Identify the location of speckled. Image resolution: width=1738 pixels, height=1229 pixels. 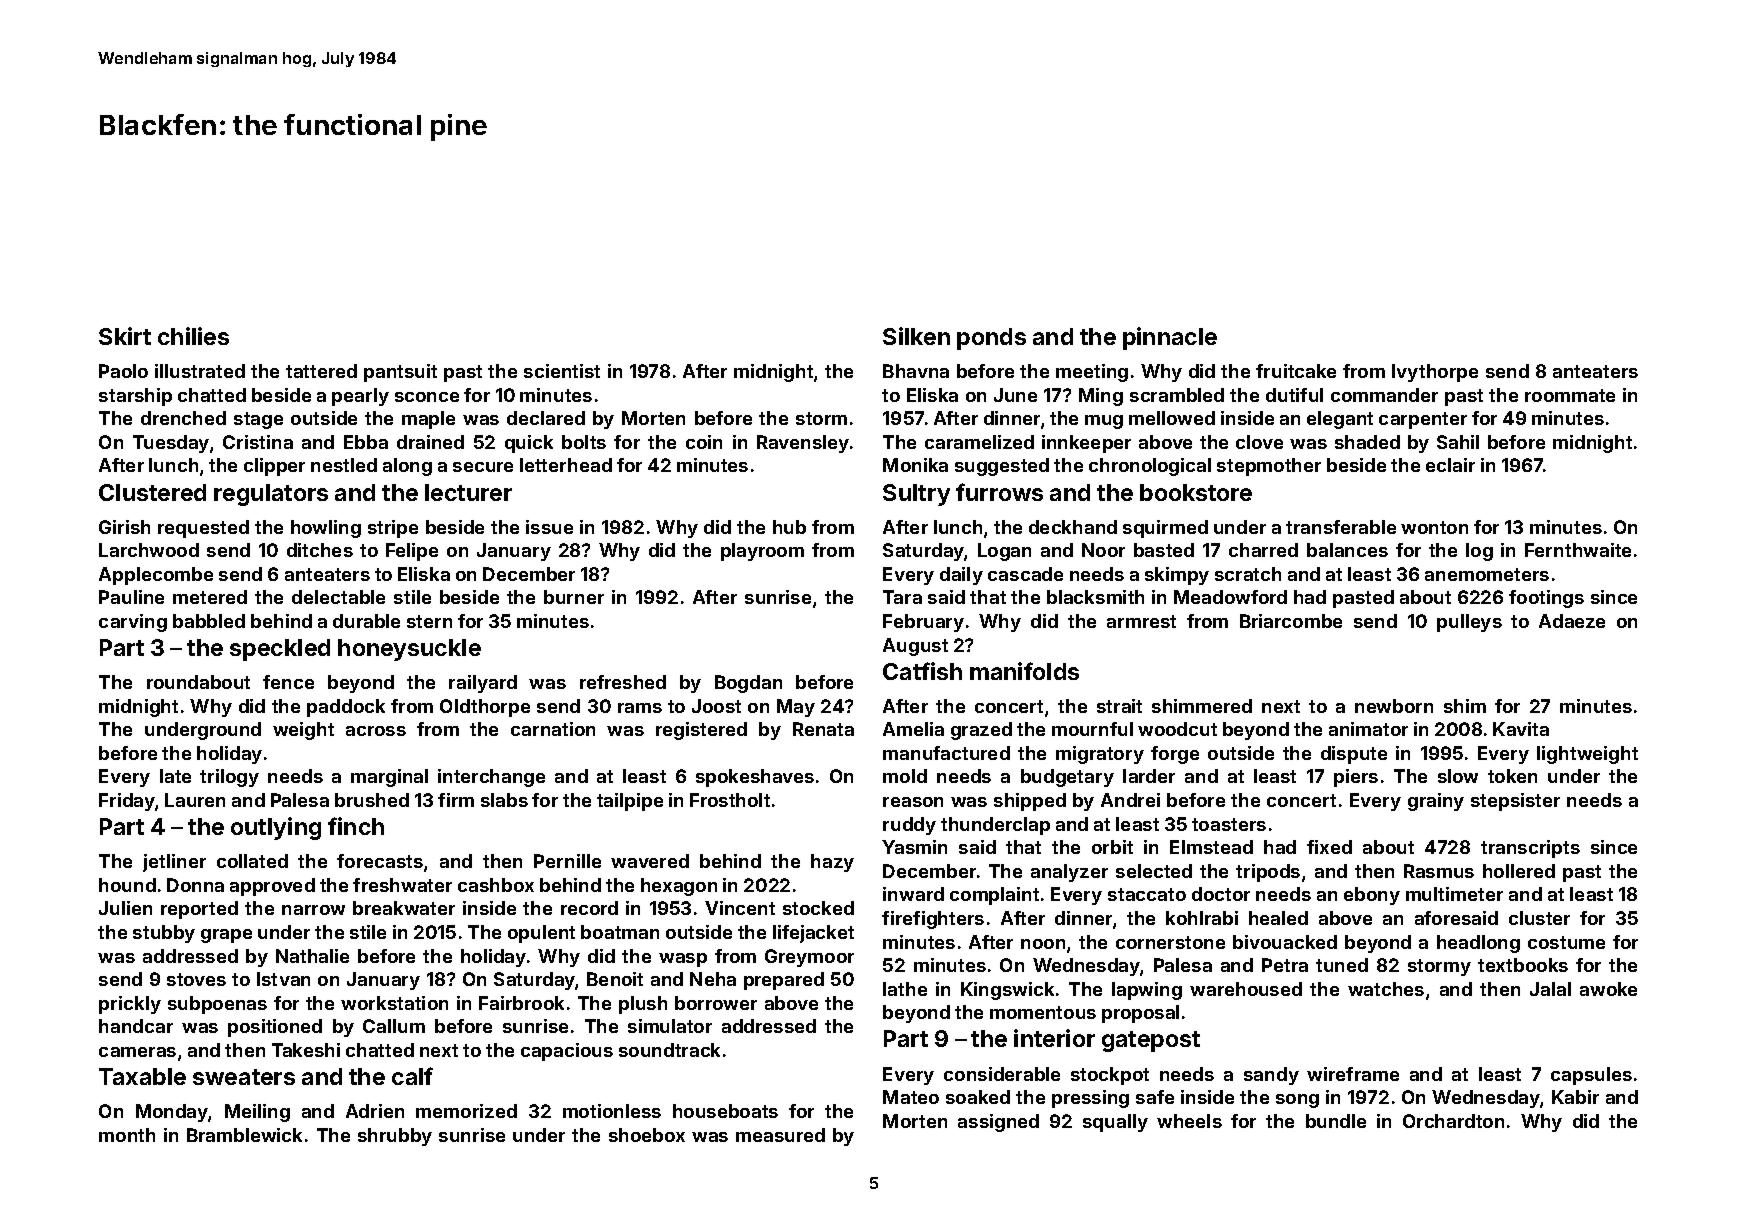
(280, 650).
